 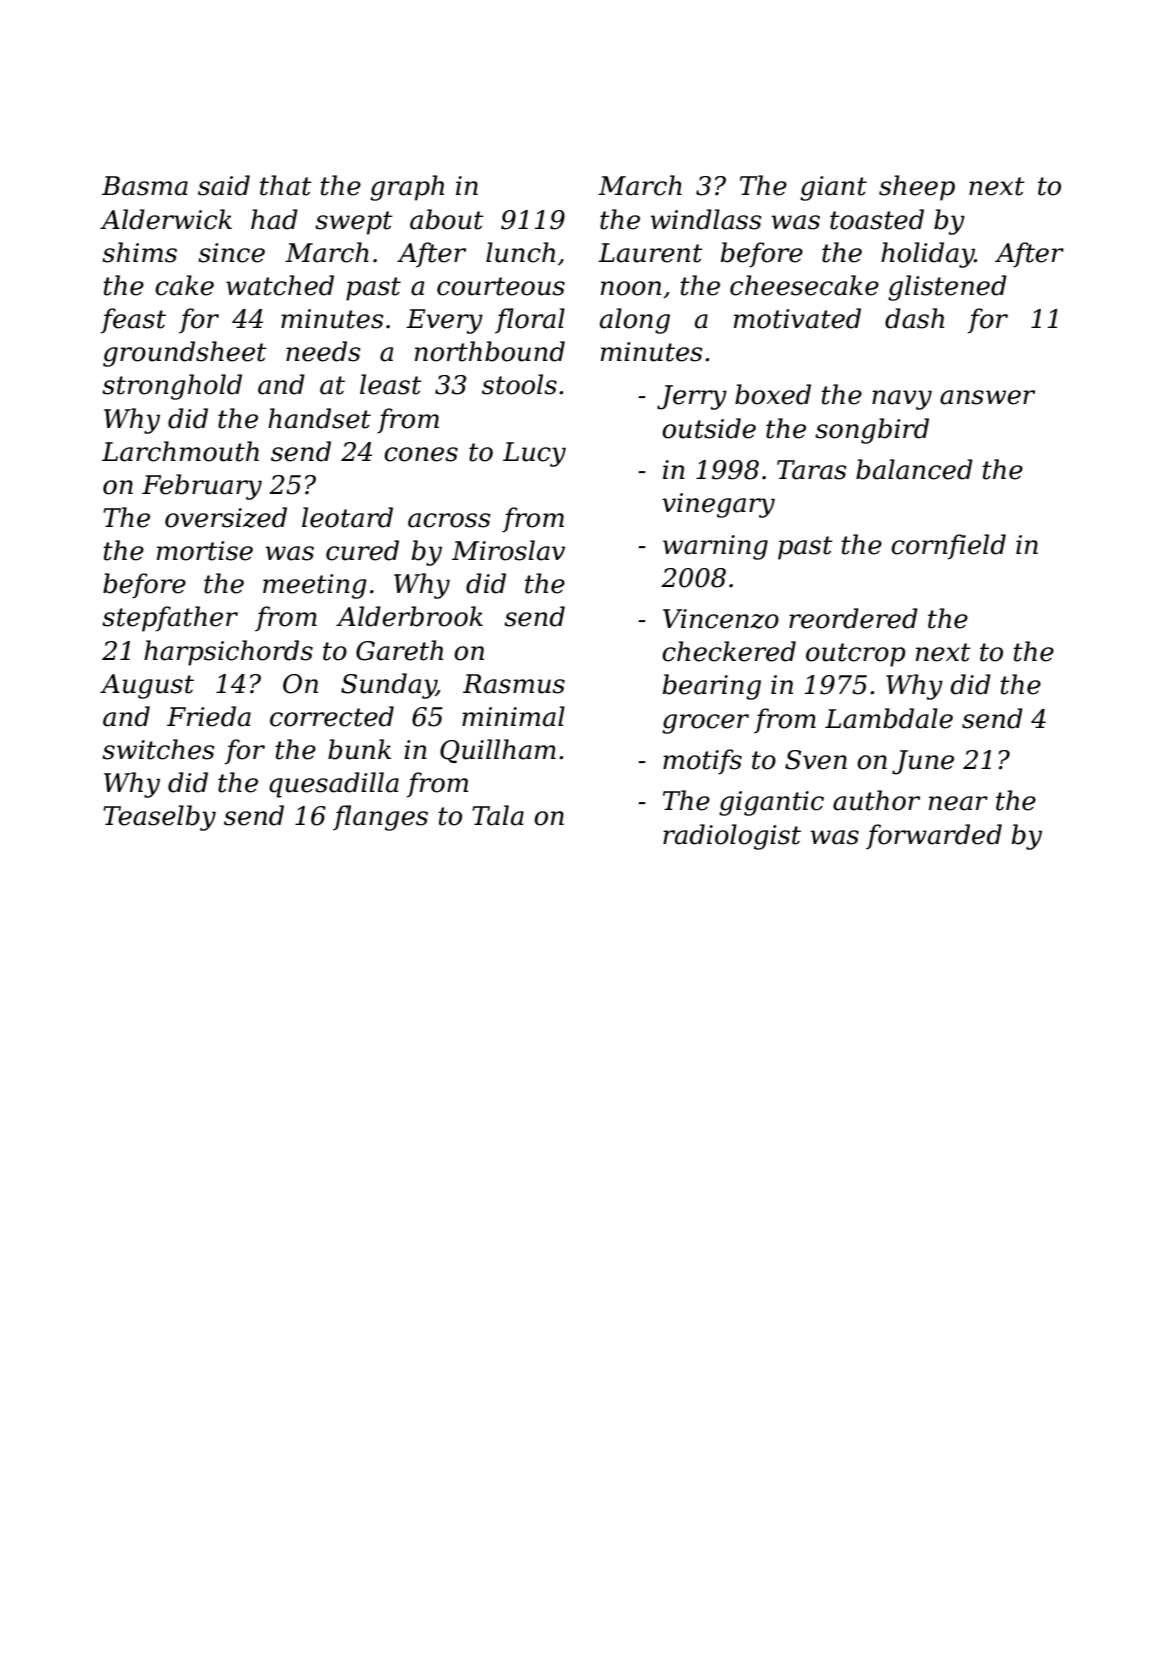 What do you see at coordinates (732, 837) in the document?
I see `radiologist` at bounding box center [732, 837].
